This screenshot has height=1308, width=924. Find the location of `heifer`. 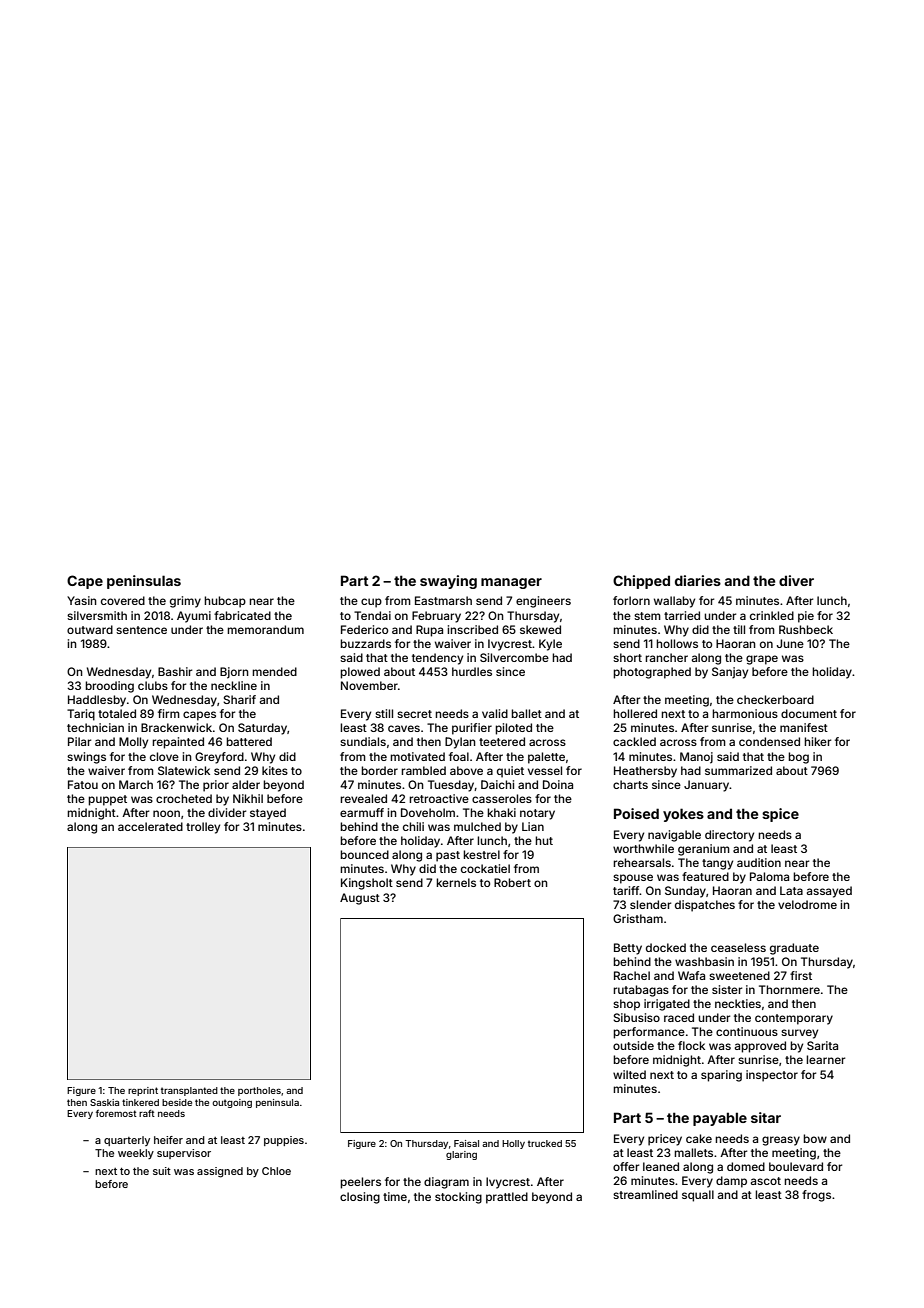

heifer is located at coordinates (168, 1140).
